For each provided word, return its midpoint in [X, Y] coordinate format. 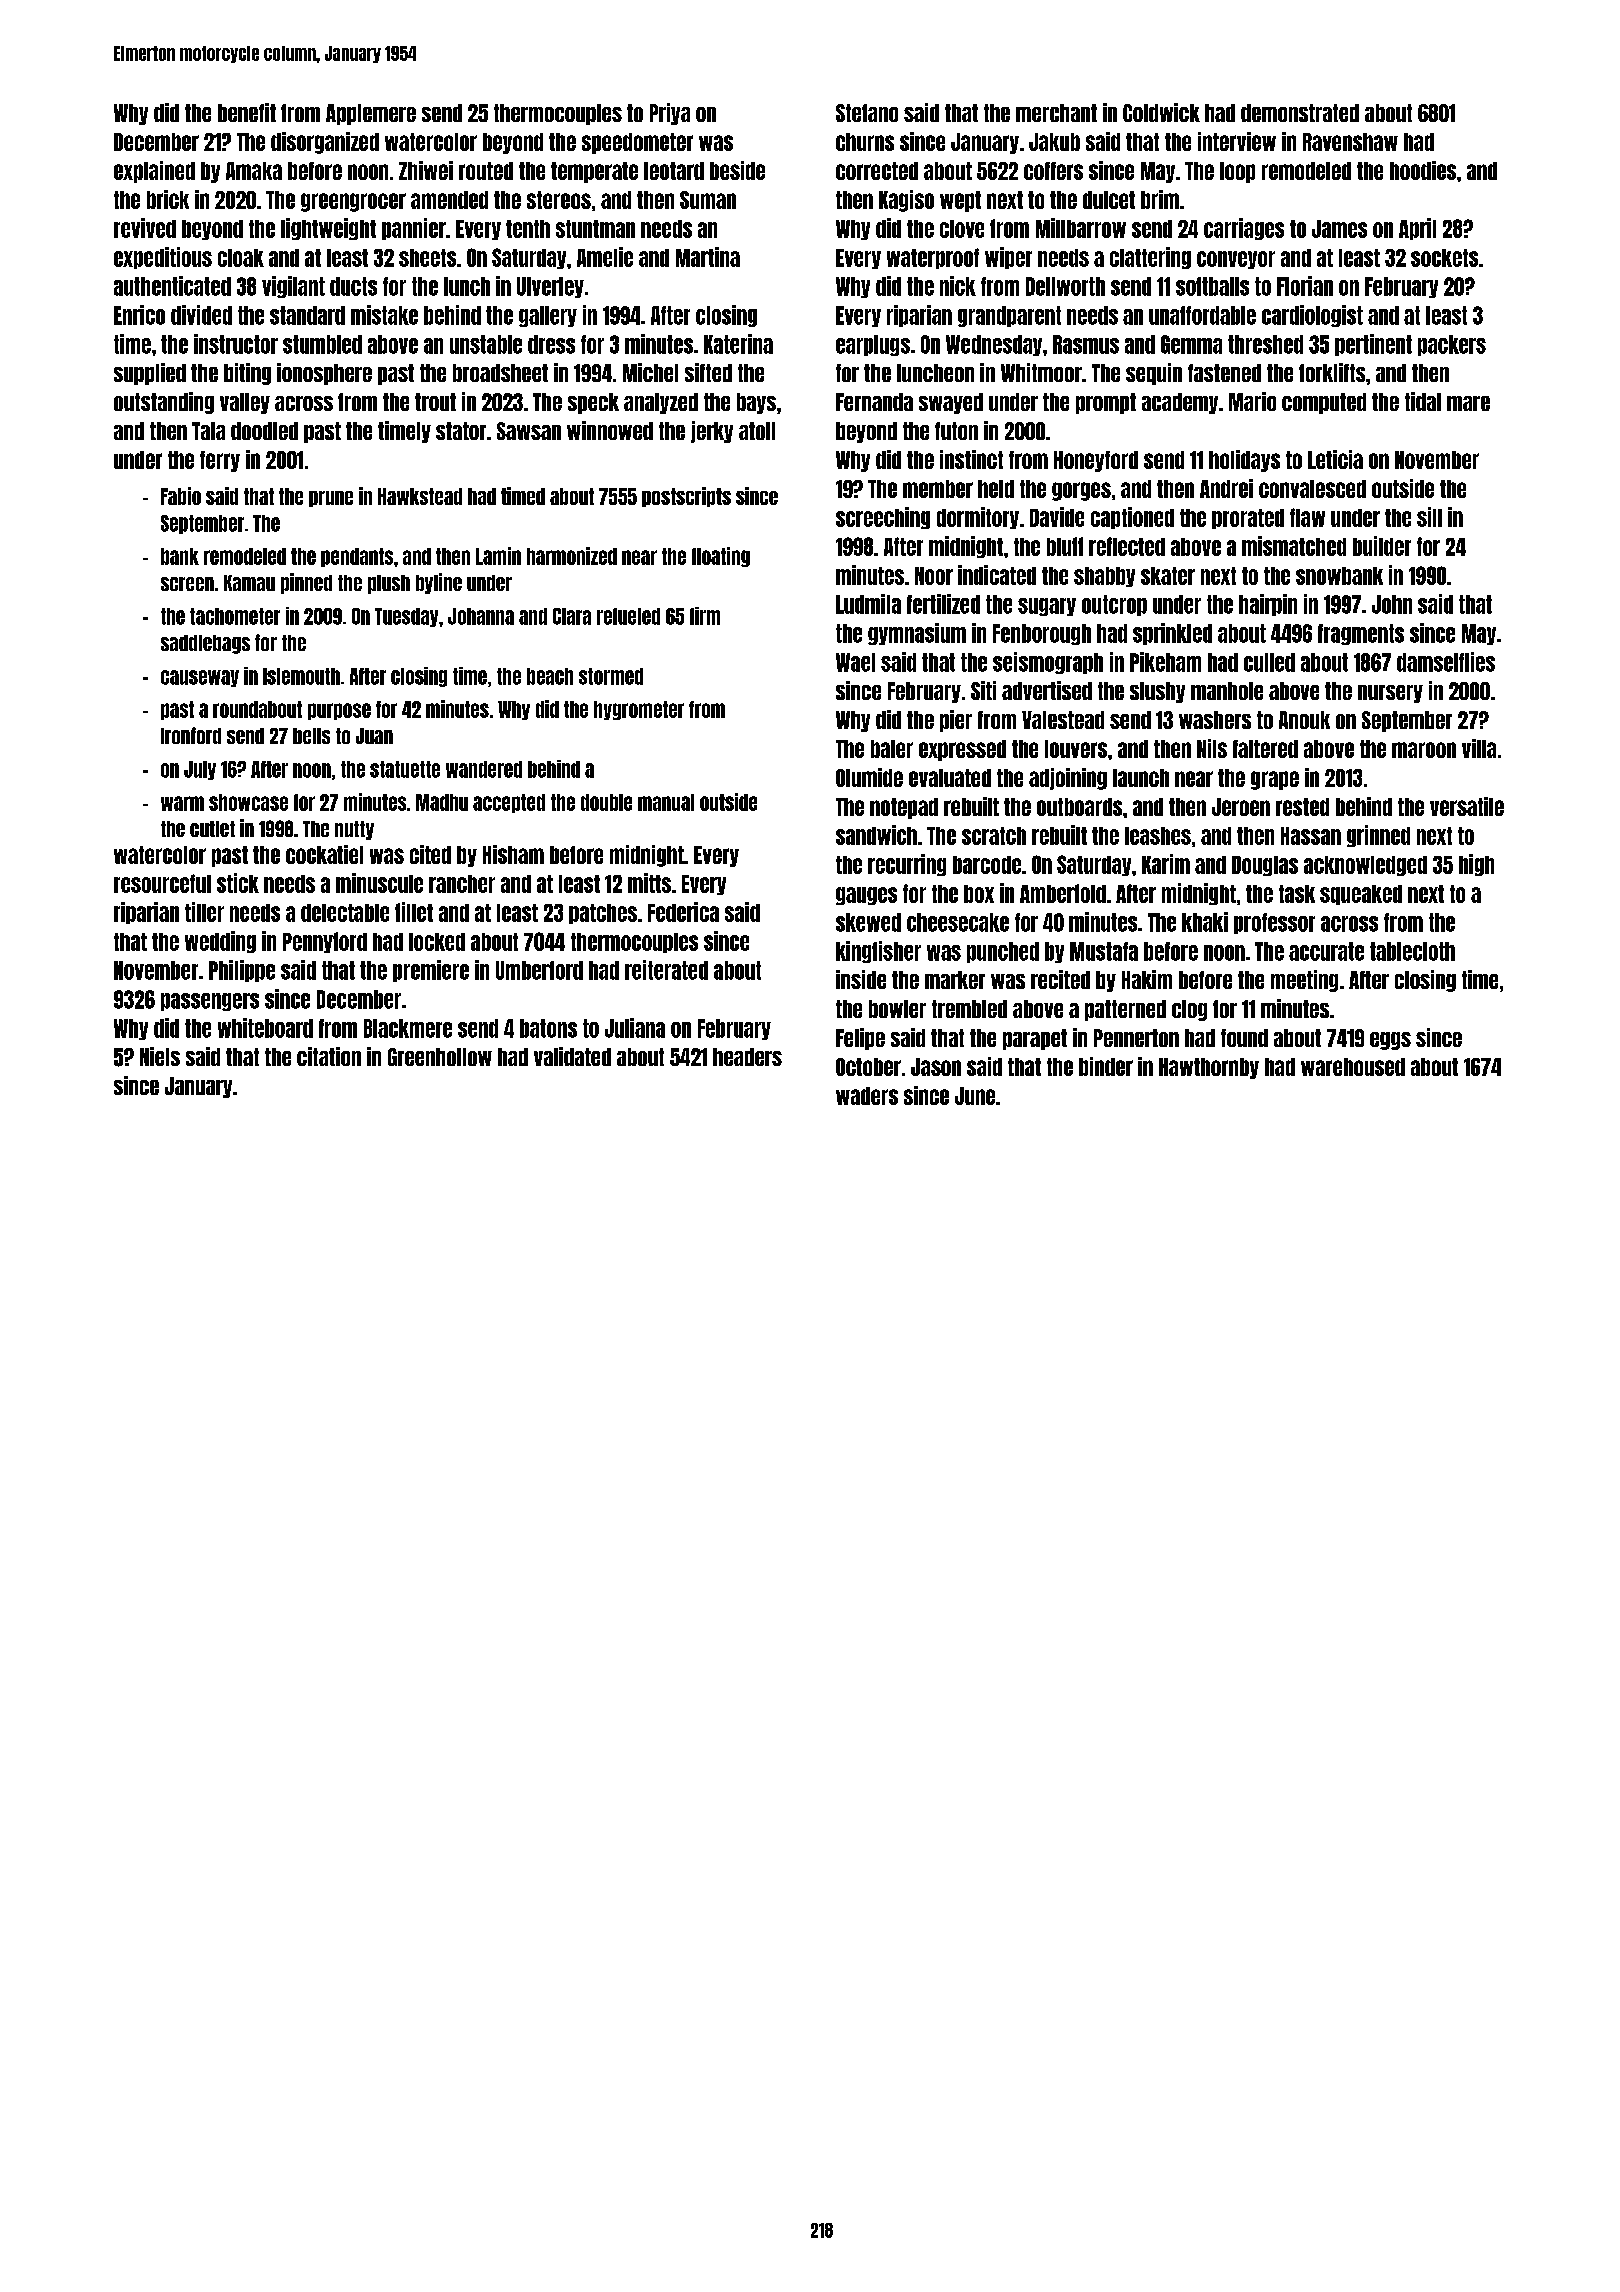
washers [1215, 720]
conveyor [1236, 260]
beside [737, 170]
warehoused [1353, 1067]
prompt [1106, 403]
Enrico [139, 315]
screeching [883, 518]
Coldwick [1161, 112]
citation [329, 1056]
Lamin [498, 556]
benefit [247, 112]
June [975, 1096]
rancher [462, 884]
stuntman [595, 229]
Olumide [869, 777]
